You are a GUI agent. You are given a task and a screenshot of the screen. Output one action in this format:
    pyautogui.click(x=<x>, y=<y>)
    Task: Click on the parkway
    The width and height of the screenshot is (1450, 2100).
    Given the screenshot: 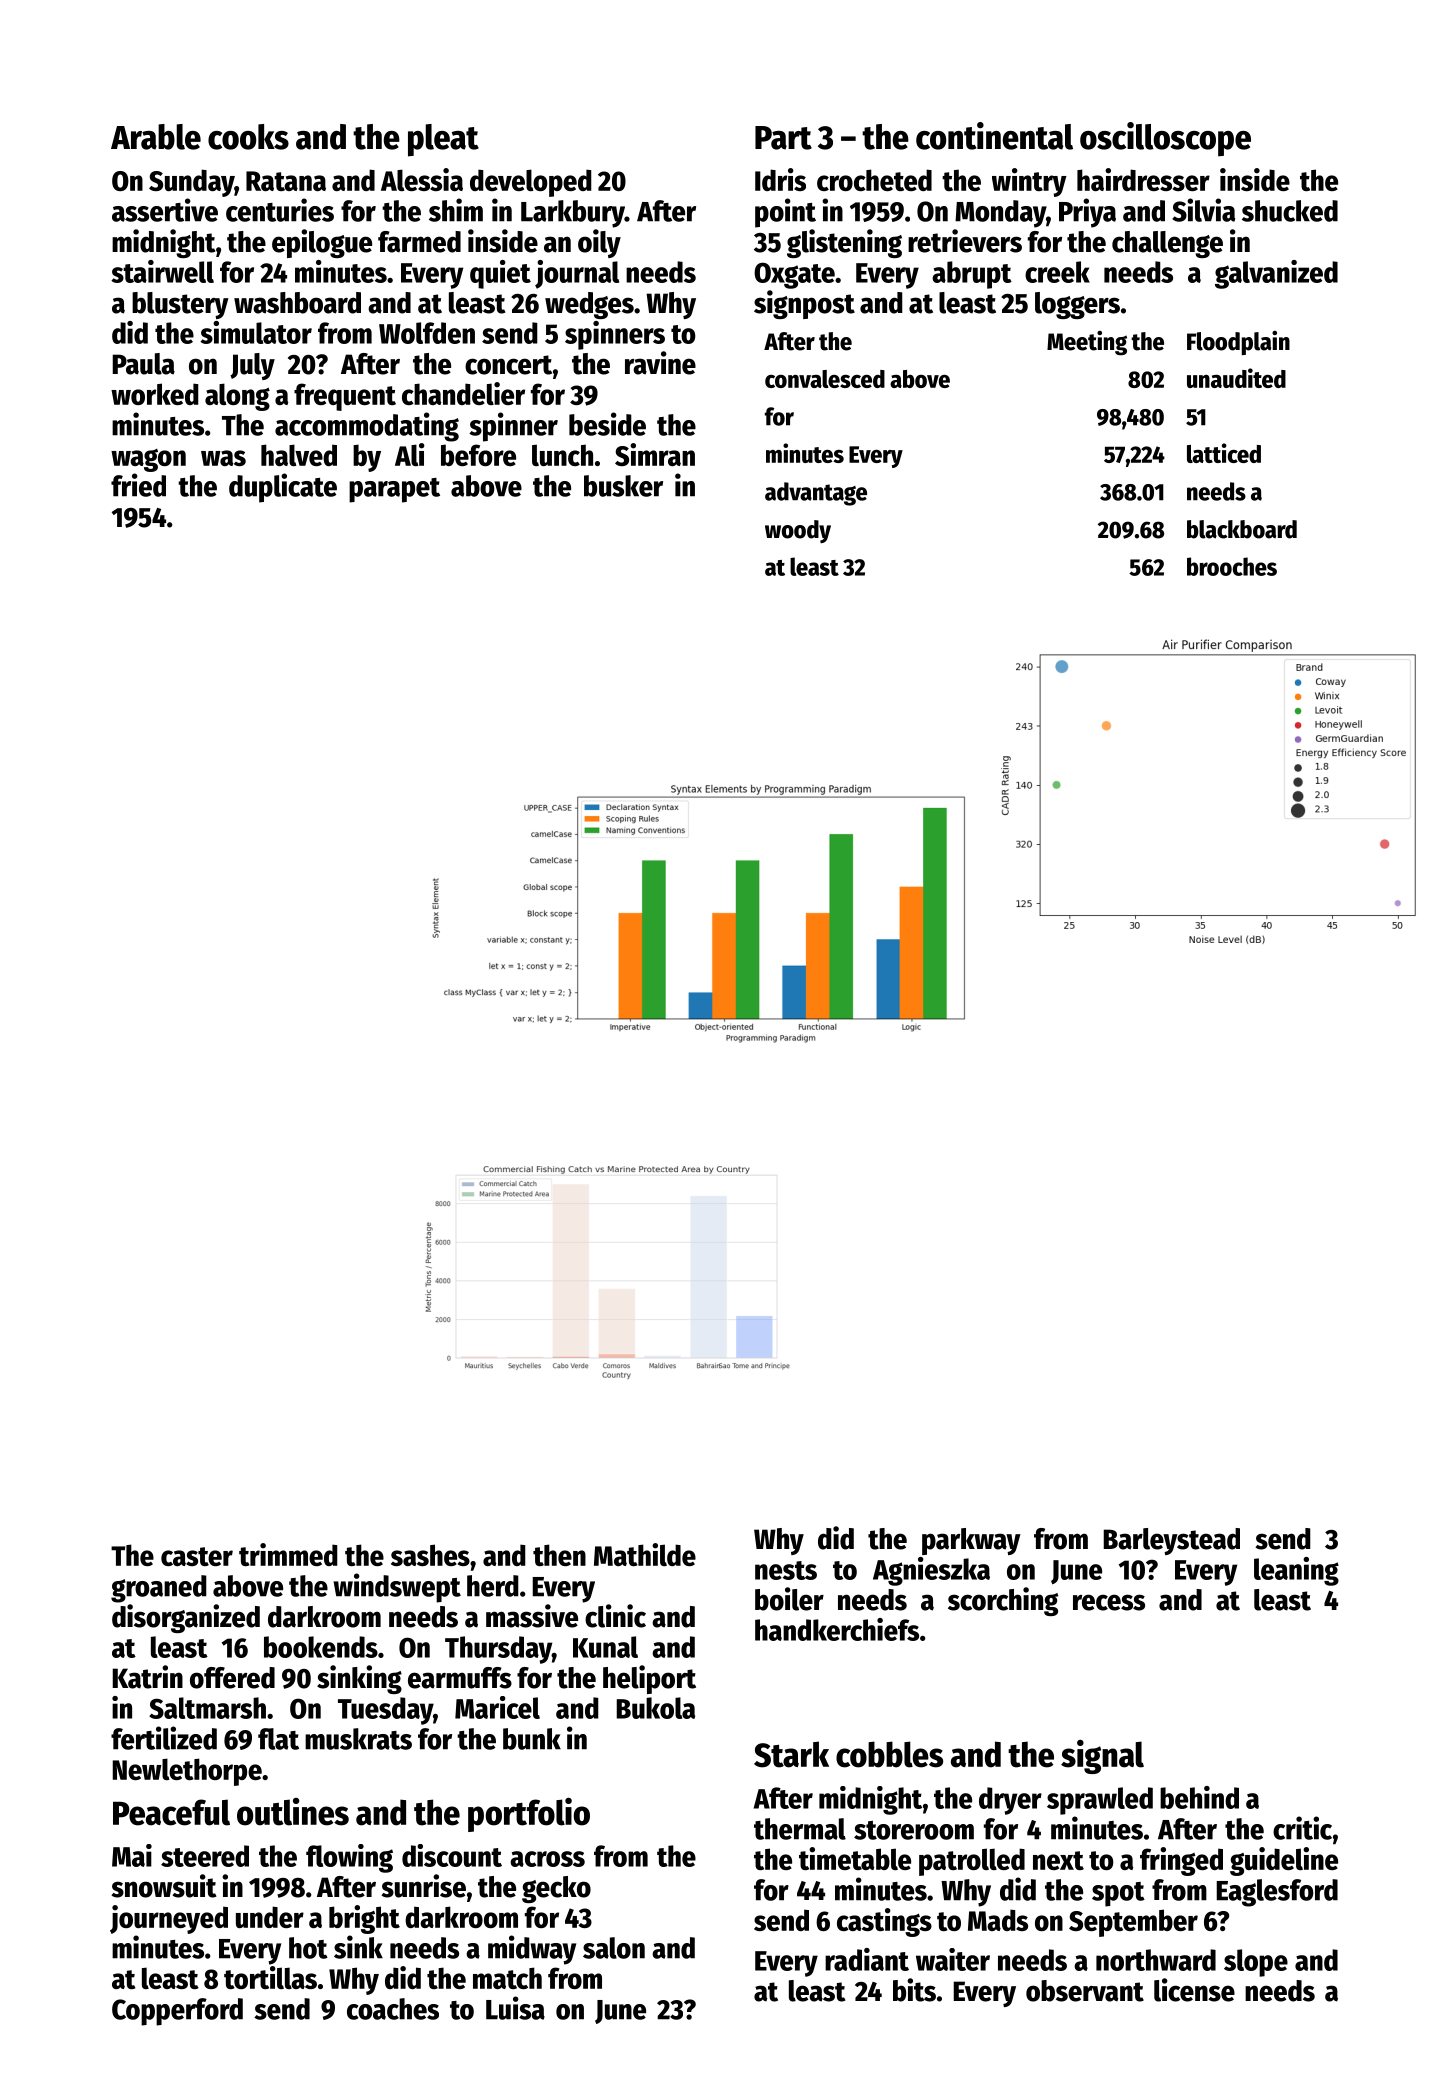 What is the action you would take?
    pyautogui.click(x=971, y=1541)
